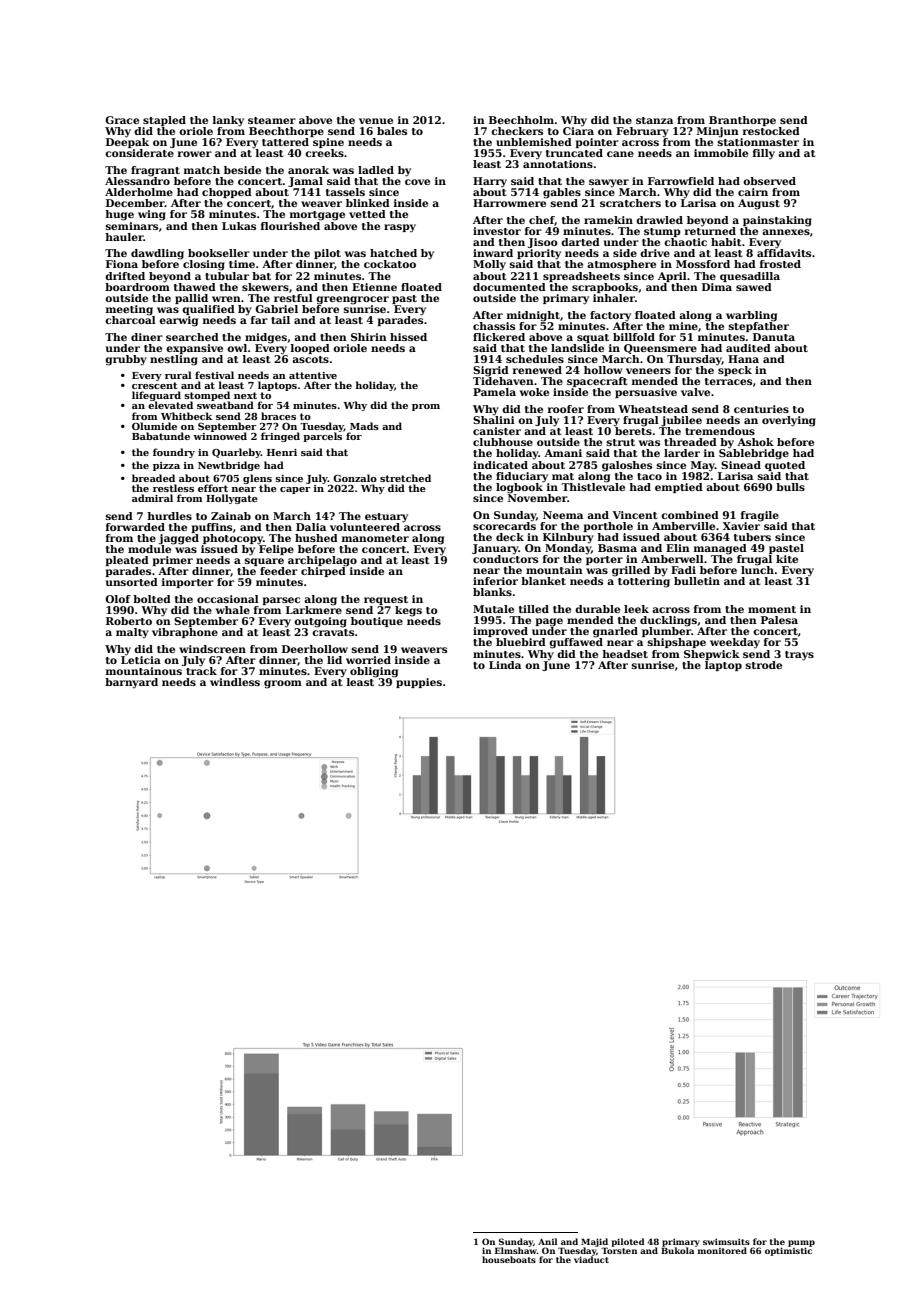 This image has height=1308, width=924. I want to click on Mossford, so click(703, 264).
